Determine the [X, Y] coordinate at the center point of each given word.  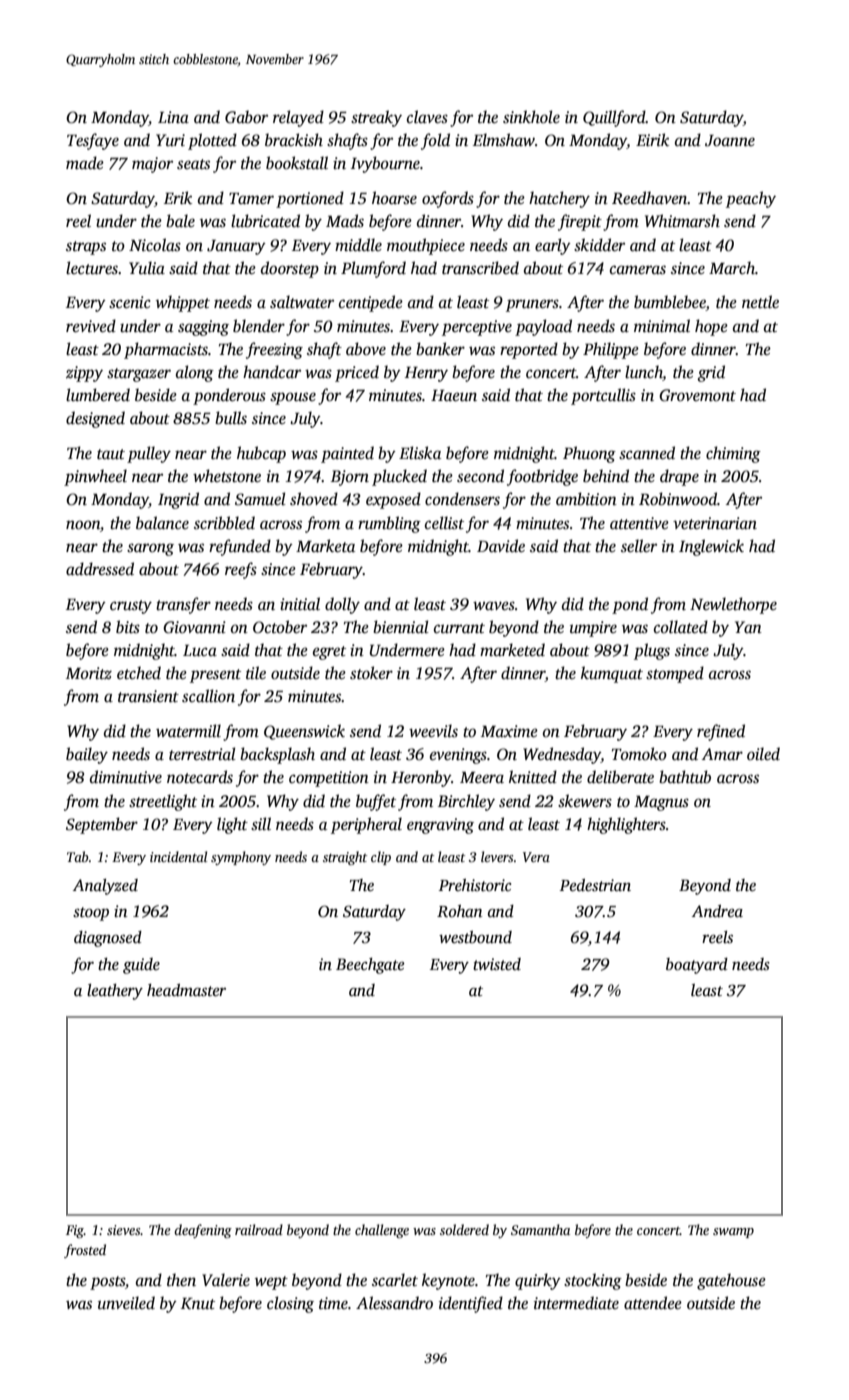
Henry [426, 374]
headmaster [186, 990]
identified [471, 1304]
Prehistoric [475, 885]
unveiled [126, 1303]
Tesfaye [93, 141]
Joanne [730, 141]
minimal [662, 326]
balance [162, 523]
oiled [763, 754]
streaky [376, 118]
